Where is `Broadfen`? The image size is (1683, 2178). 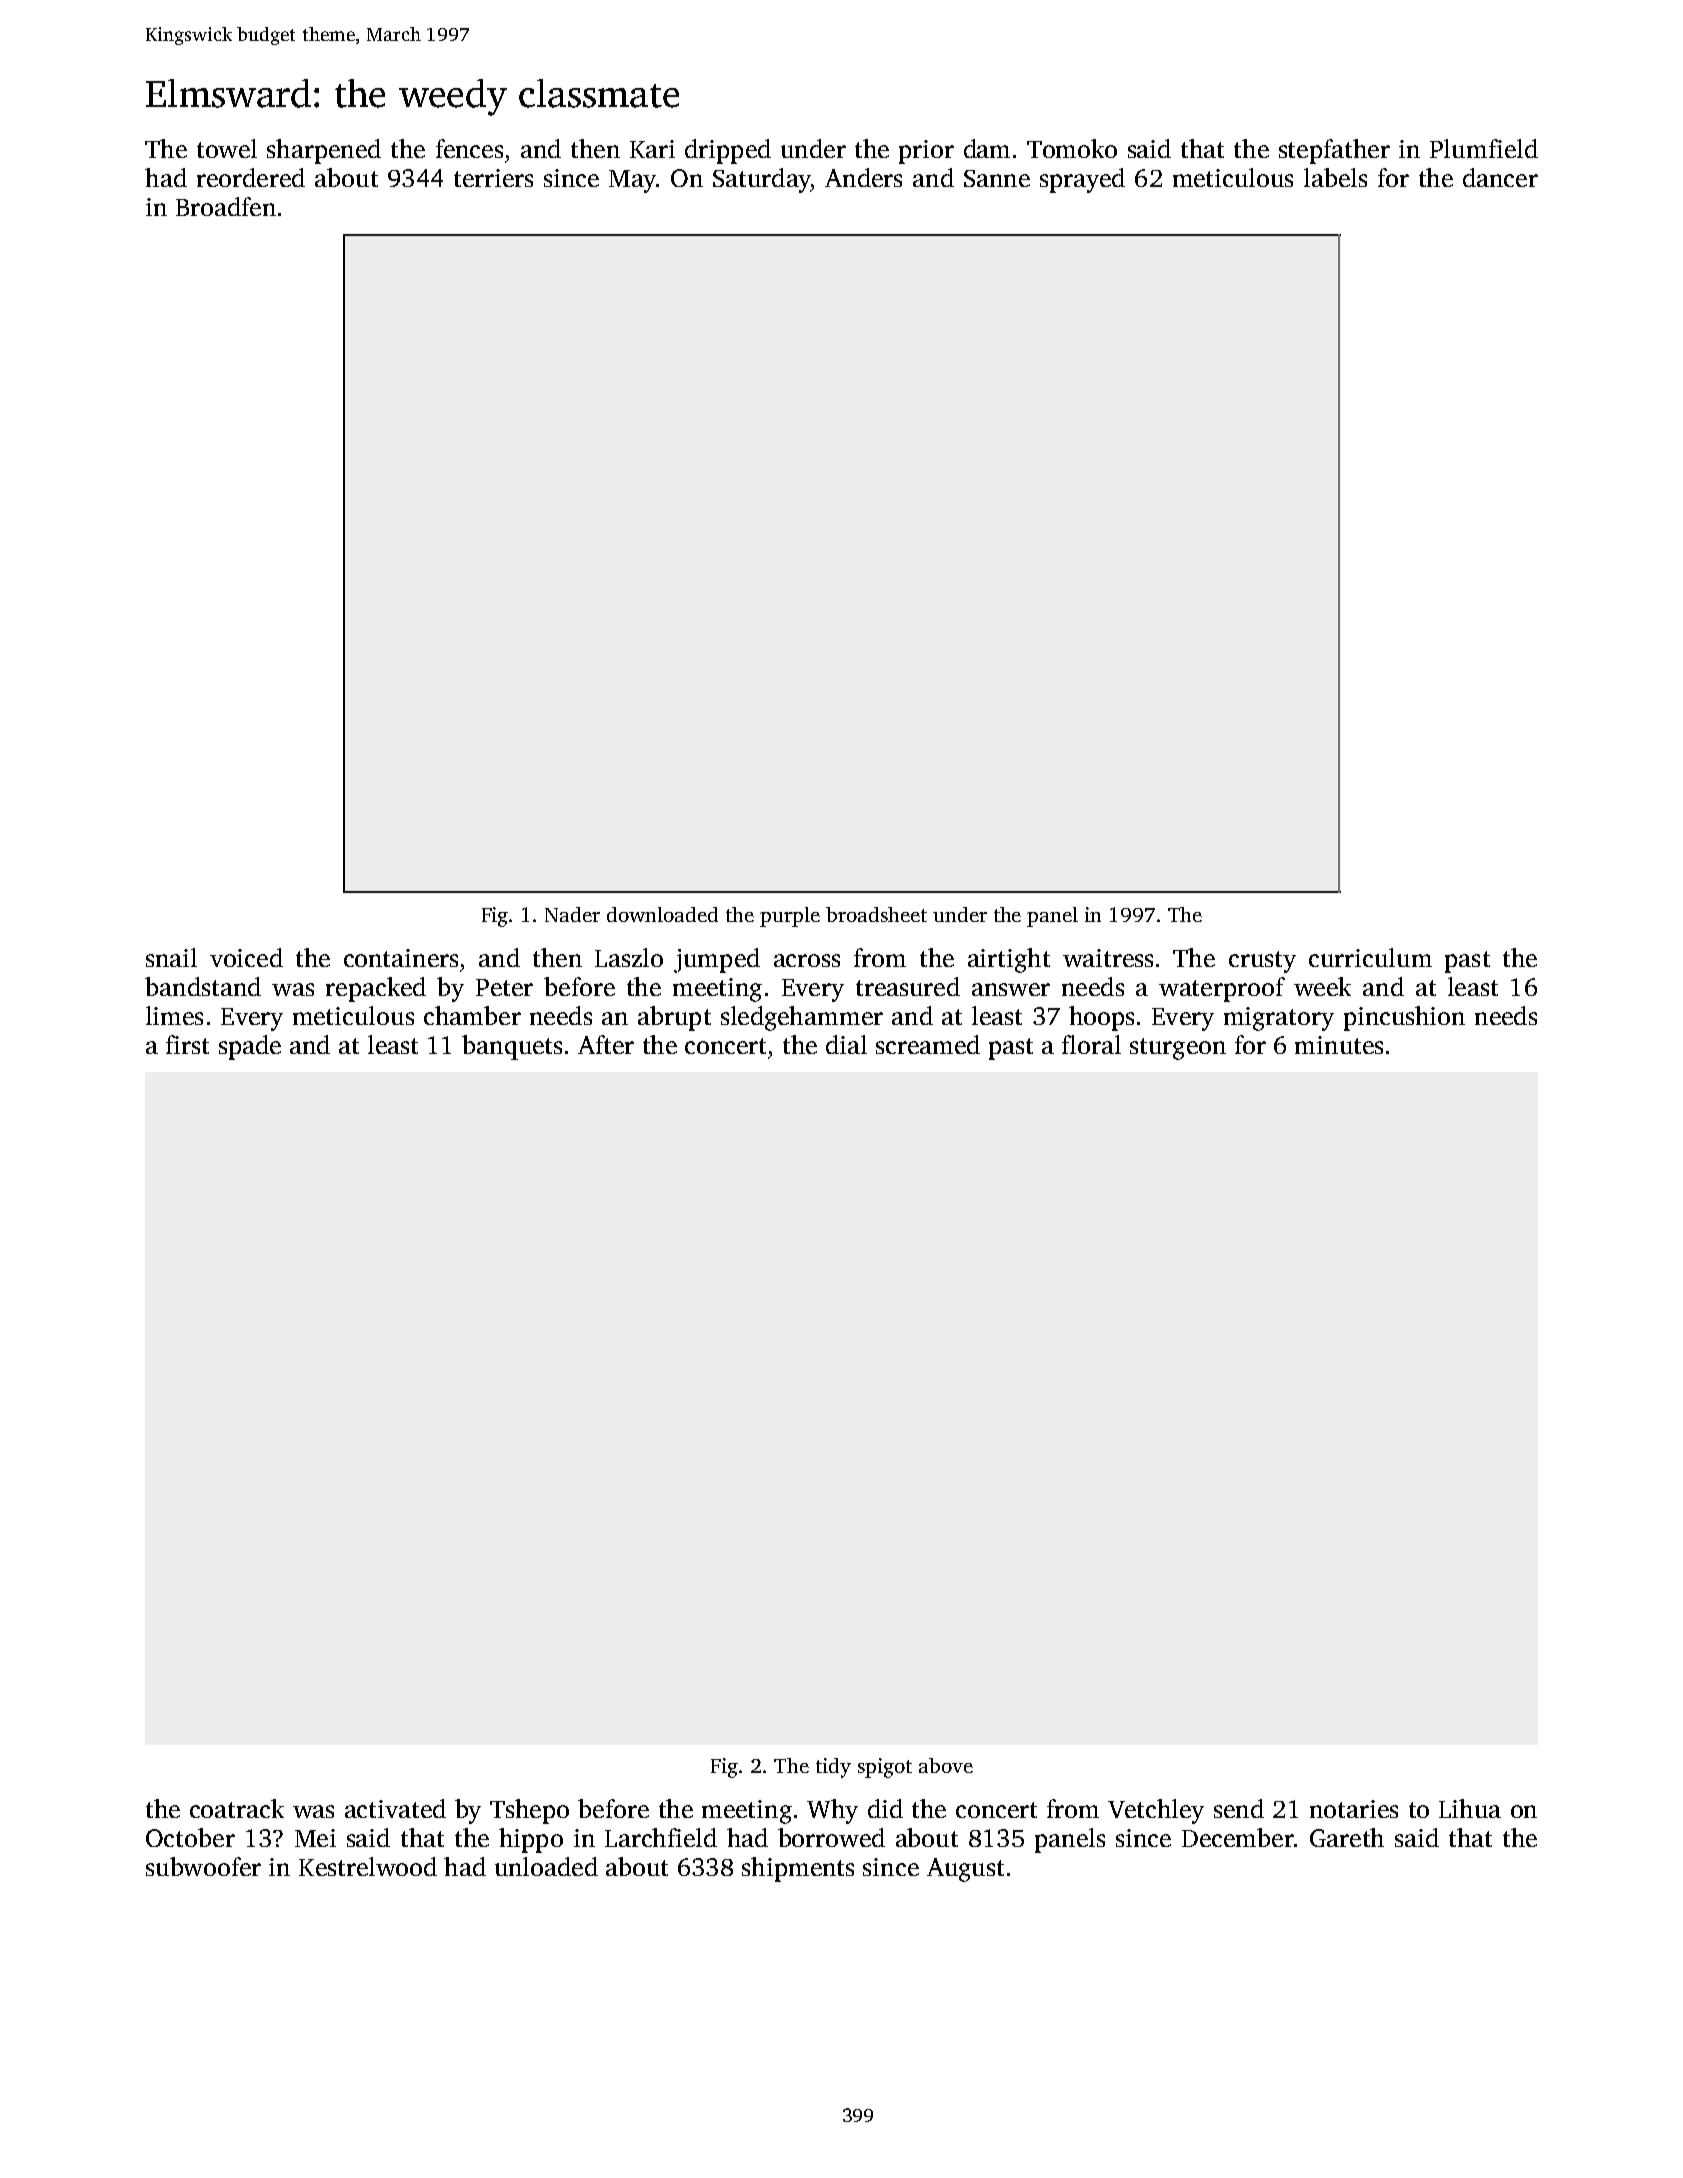 Broadfen is located at coordinates (226, 206).
